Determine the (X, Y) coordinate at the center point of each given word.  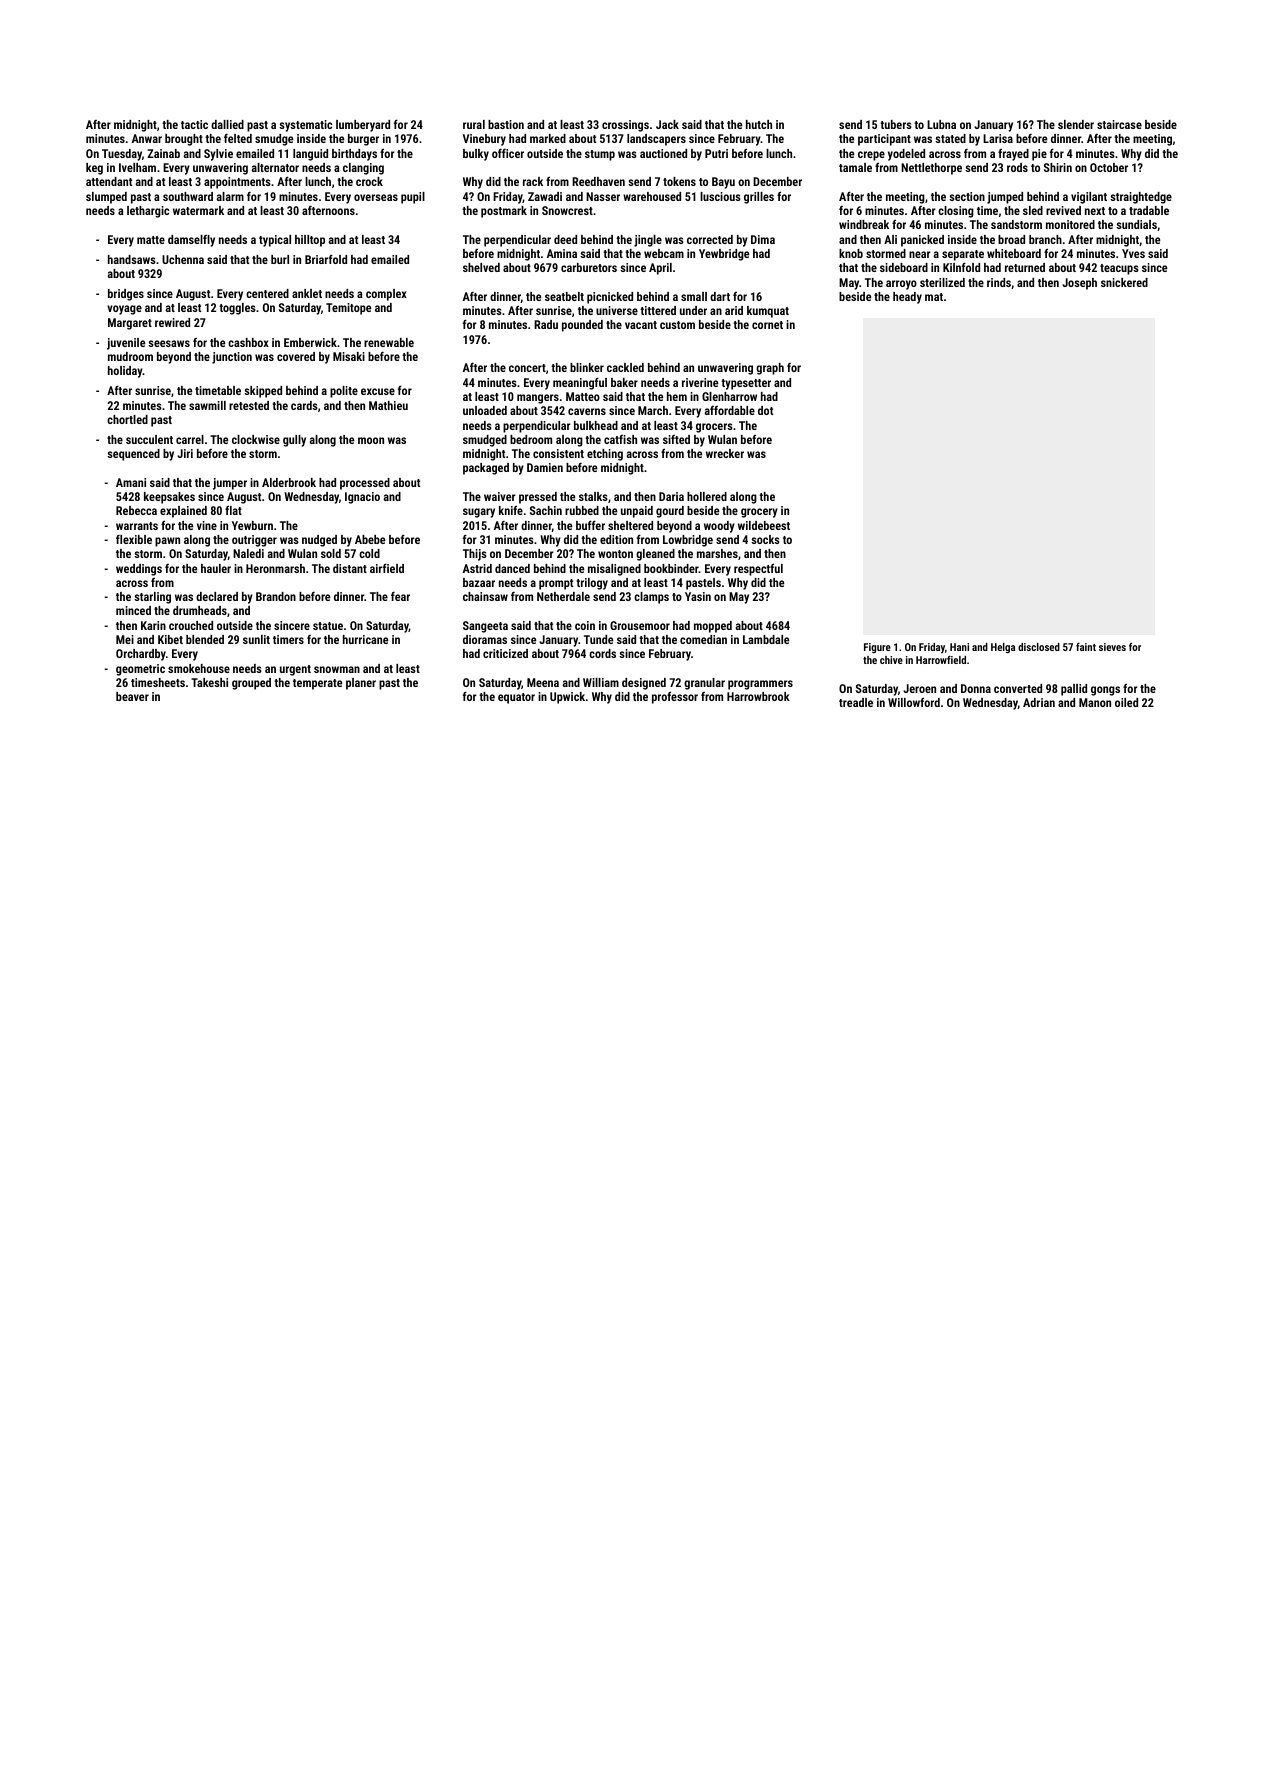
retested (249, 405)
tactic (194, 124)
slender (1076, 124)
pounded (582, 326)
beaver (132, 696)
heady (907, 298)
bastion (506, 124)
